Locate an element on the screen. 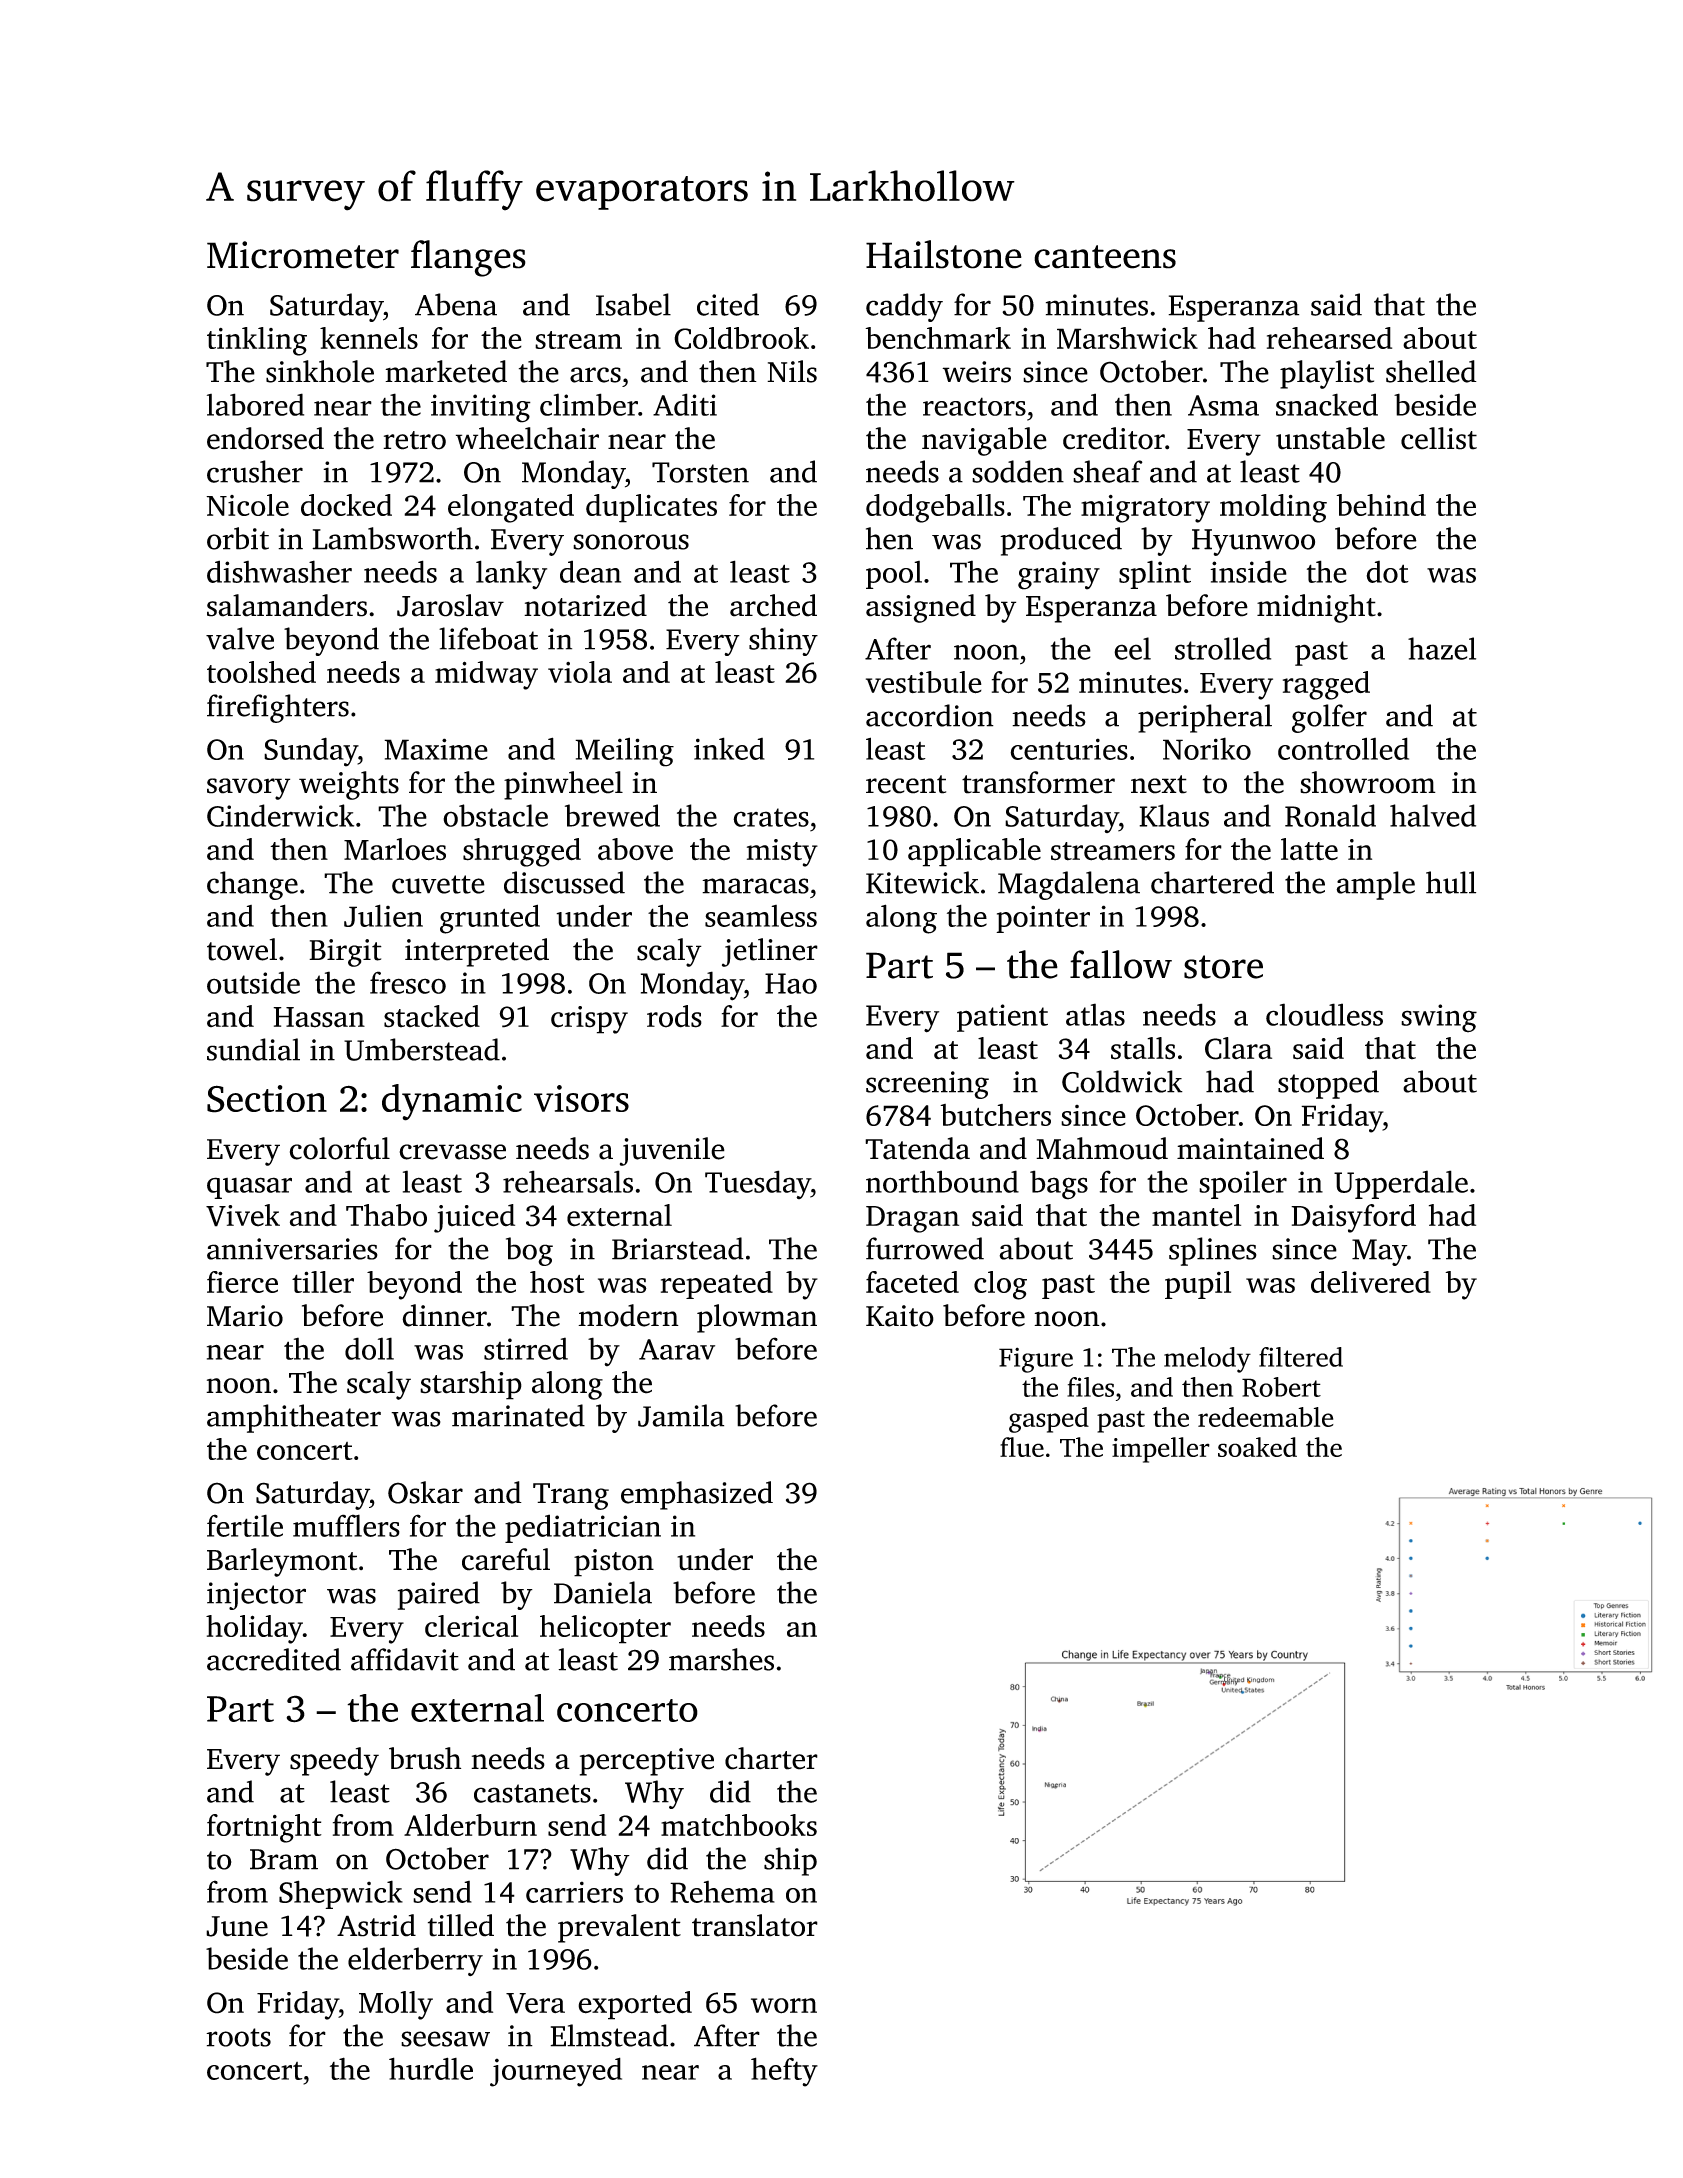 This screenshot has height=2178, width=1683. seesaw is located at coordinates (445, 2039).
